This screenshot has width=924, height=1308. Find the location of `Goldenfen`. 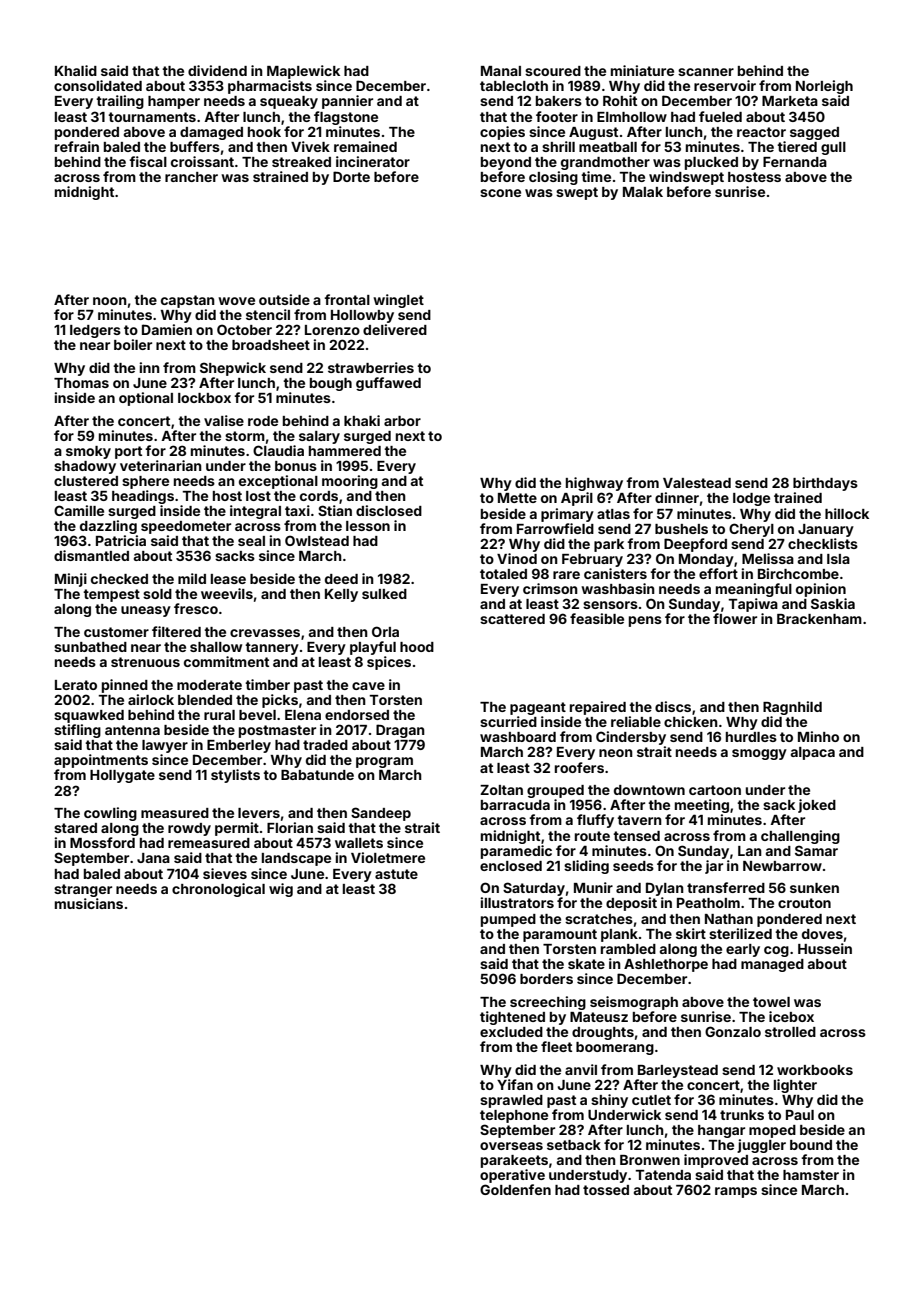

Goldenfen is located at coordinates (515, 1189).
